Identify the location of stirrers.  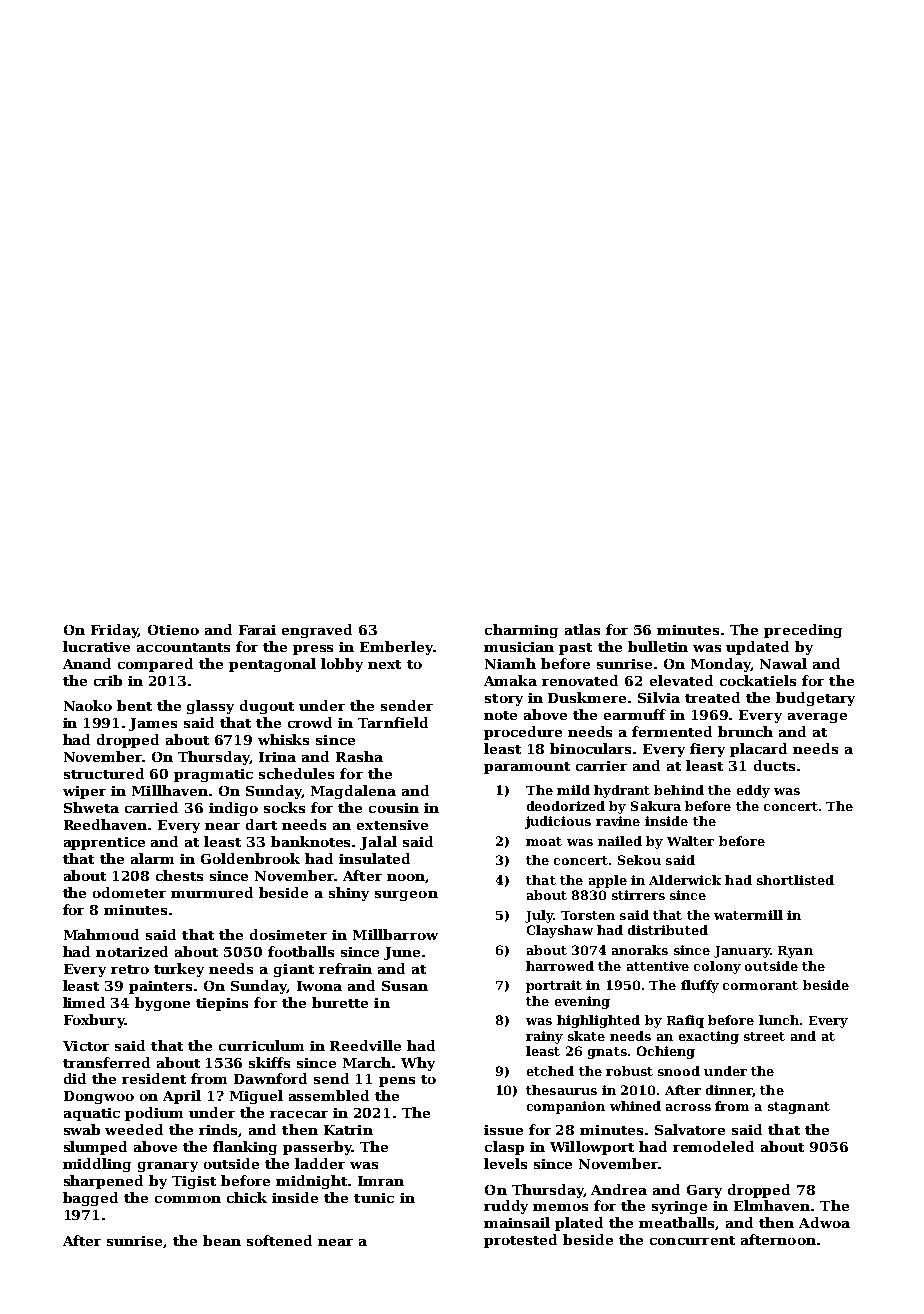
(638, 895).
